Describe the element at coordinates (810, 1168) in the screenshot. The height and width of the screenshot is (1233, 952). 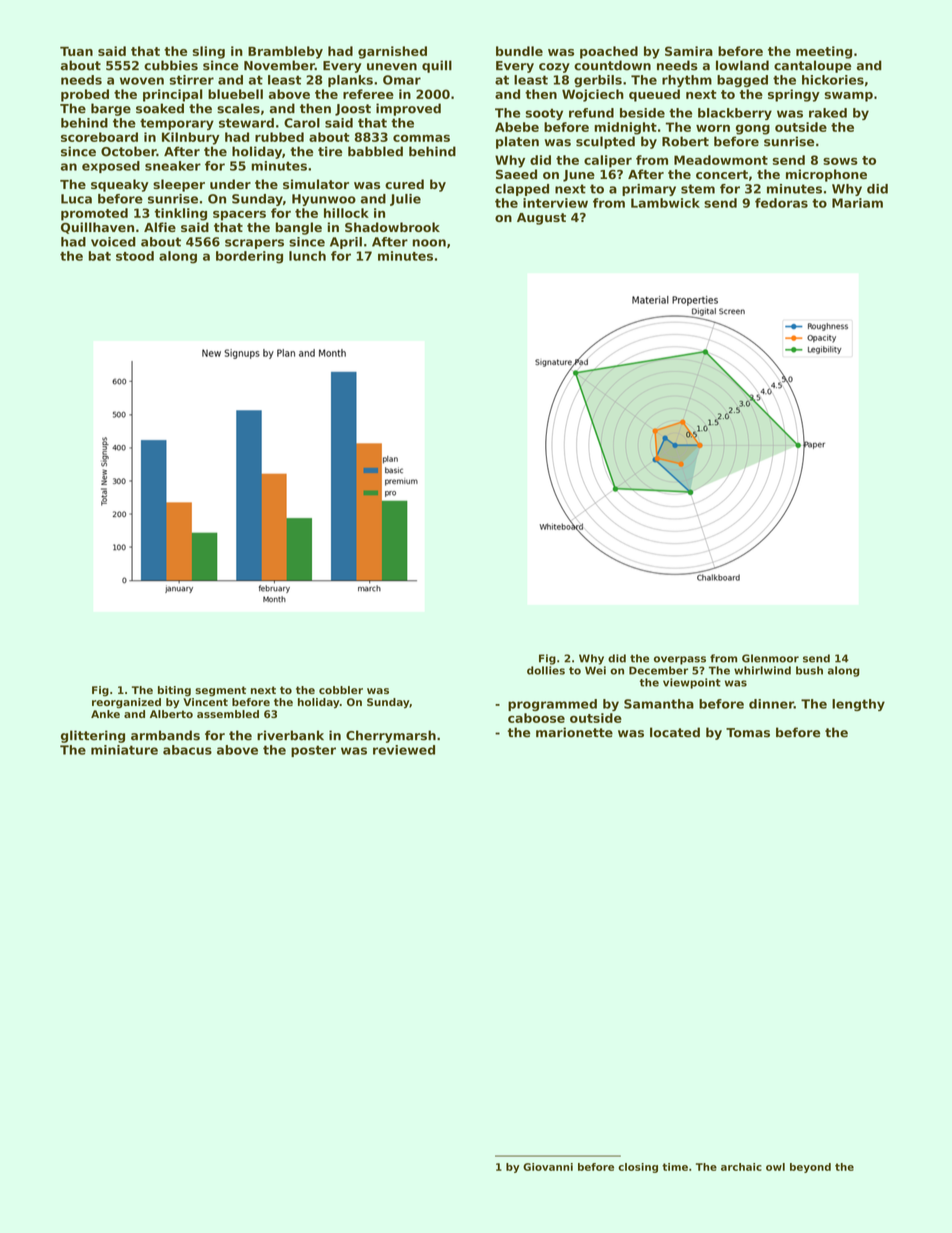
I see `beyond` at that location.
